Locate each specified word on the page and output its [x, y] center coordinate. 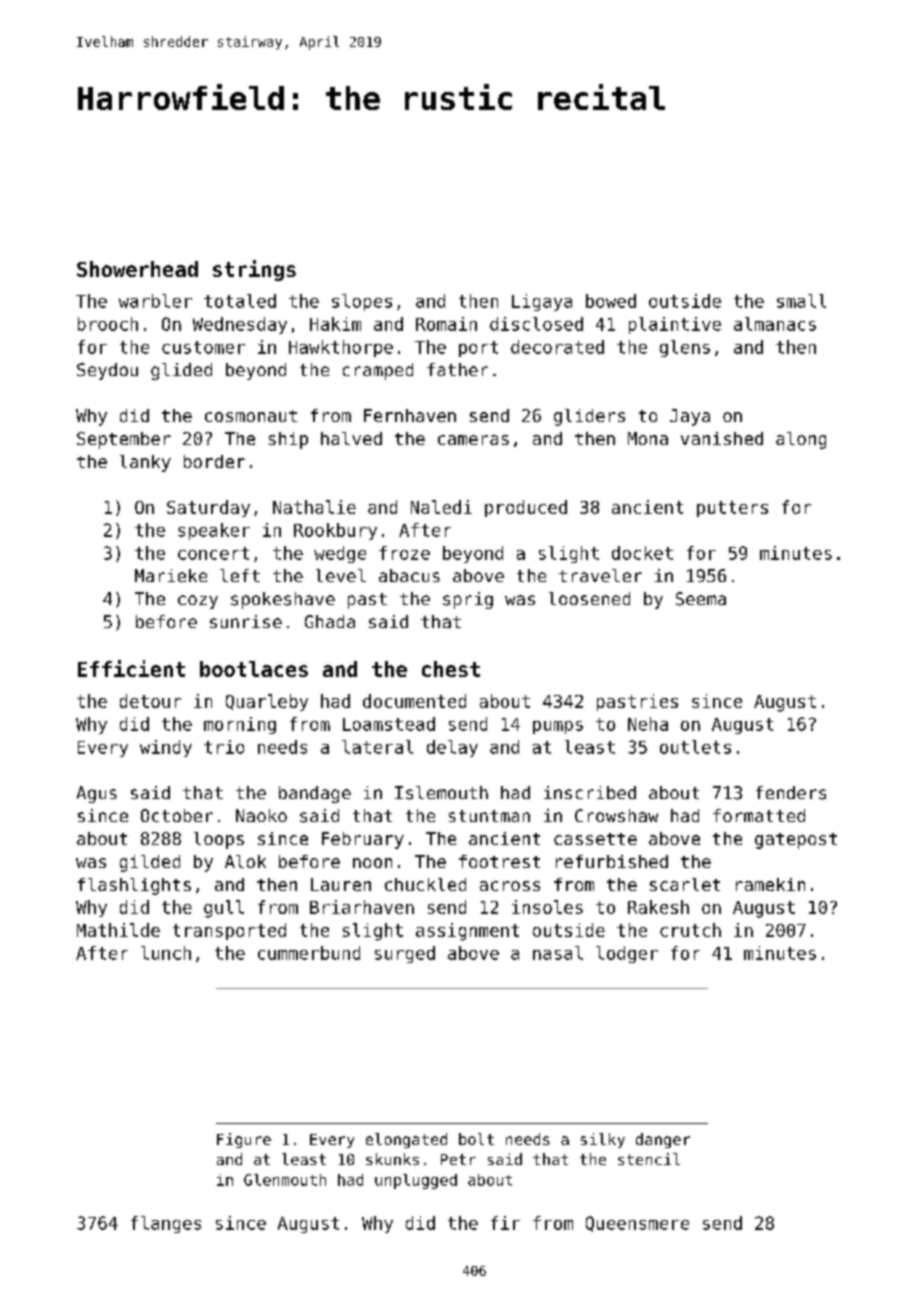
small [801, 301]
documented [414, 701]
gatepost [796, 841]
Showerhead [137, 269]
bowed [611, 301]
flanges [166, 1224]
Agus [97, 794]
